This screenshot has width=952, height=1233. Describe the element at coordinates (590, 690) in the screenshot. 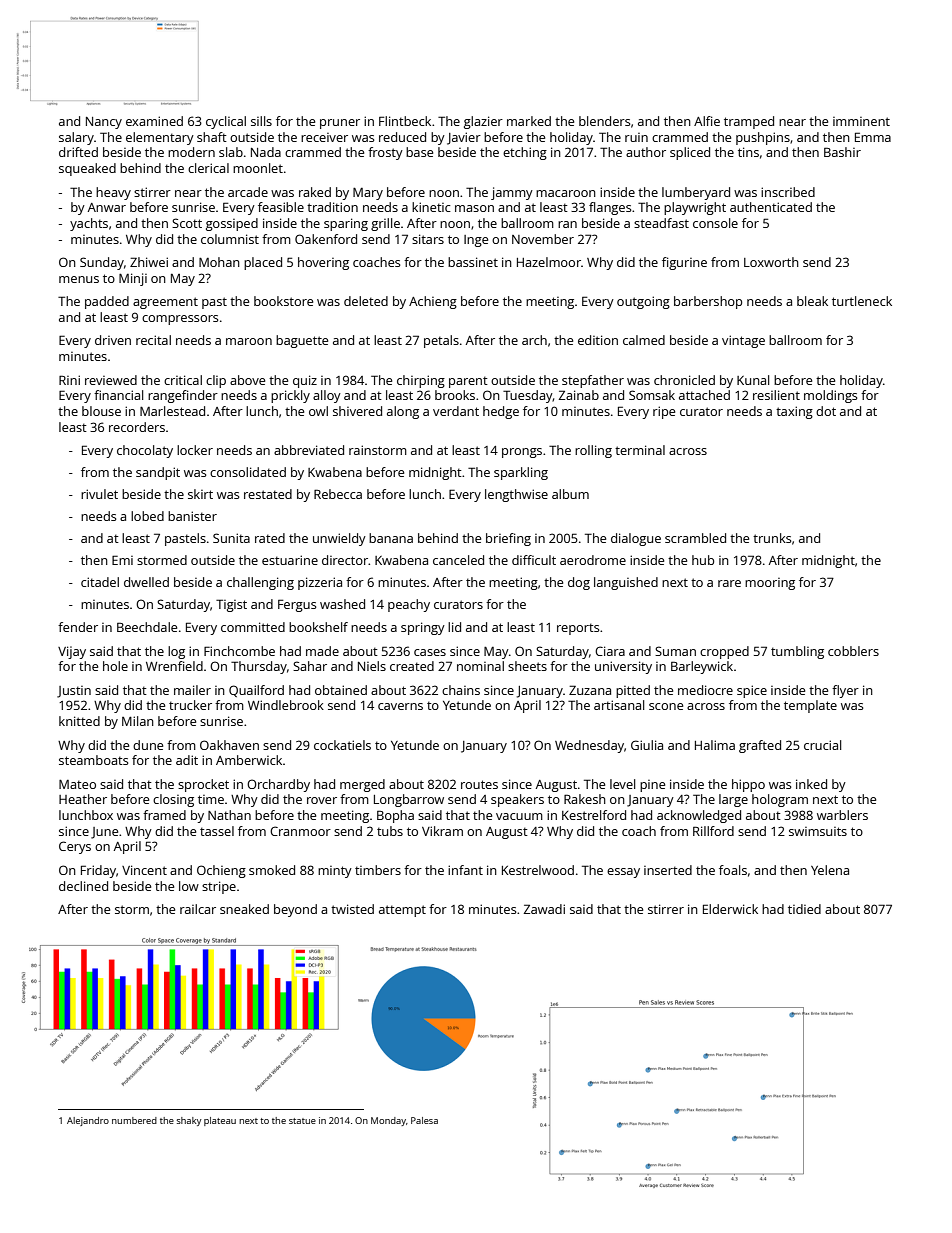

I see `Zuzana` at that location.
